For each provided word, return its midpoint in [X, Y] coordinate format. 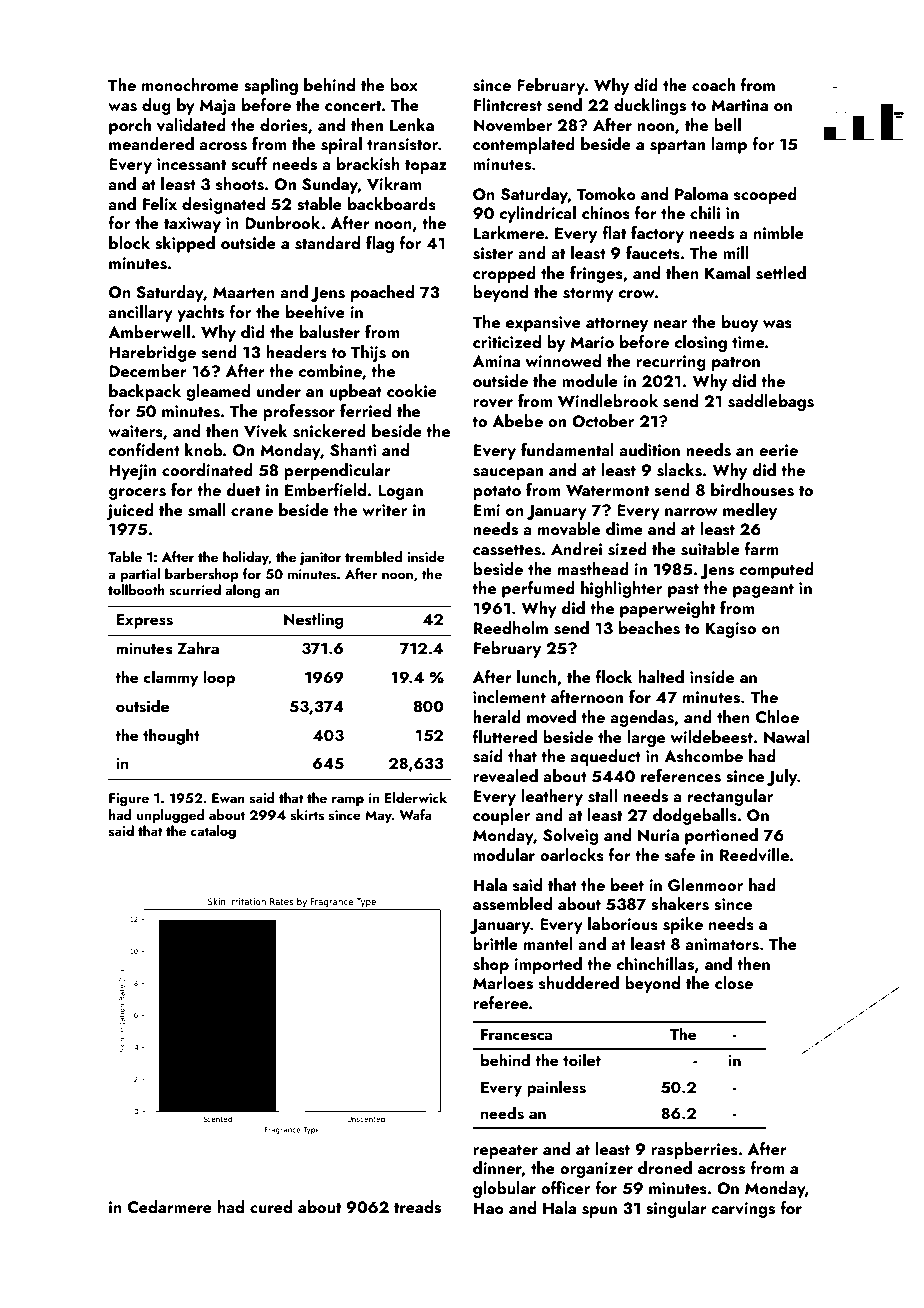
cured [271, 1206]
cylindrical [537, 214]
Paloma [701, 193]
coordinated [207, 469]
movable [569, 528]
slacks [679, 470]
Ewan [228, 798]
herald [497, 716]
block [129, 242]
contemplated [524, 145]
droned [665, 1167]
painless [556, 1088]
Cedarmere [170, 1207]
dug [156, 106]
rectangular [730, 797]
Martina [739, 105]
